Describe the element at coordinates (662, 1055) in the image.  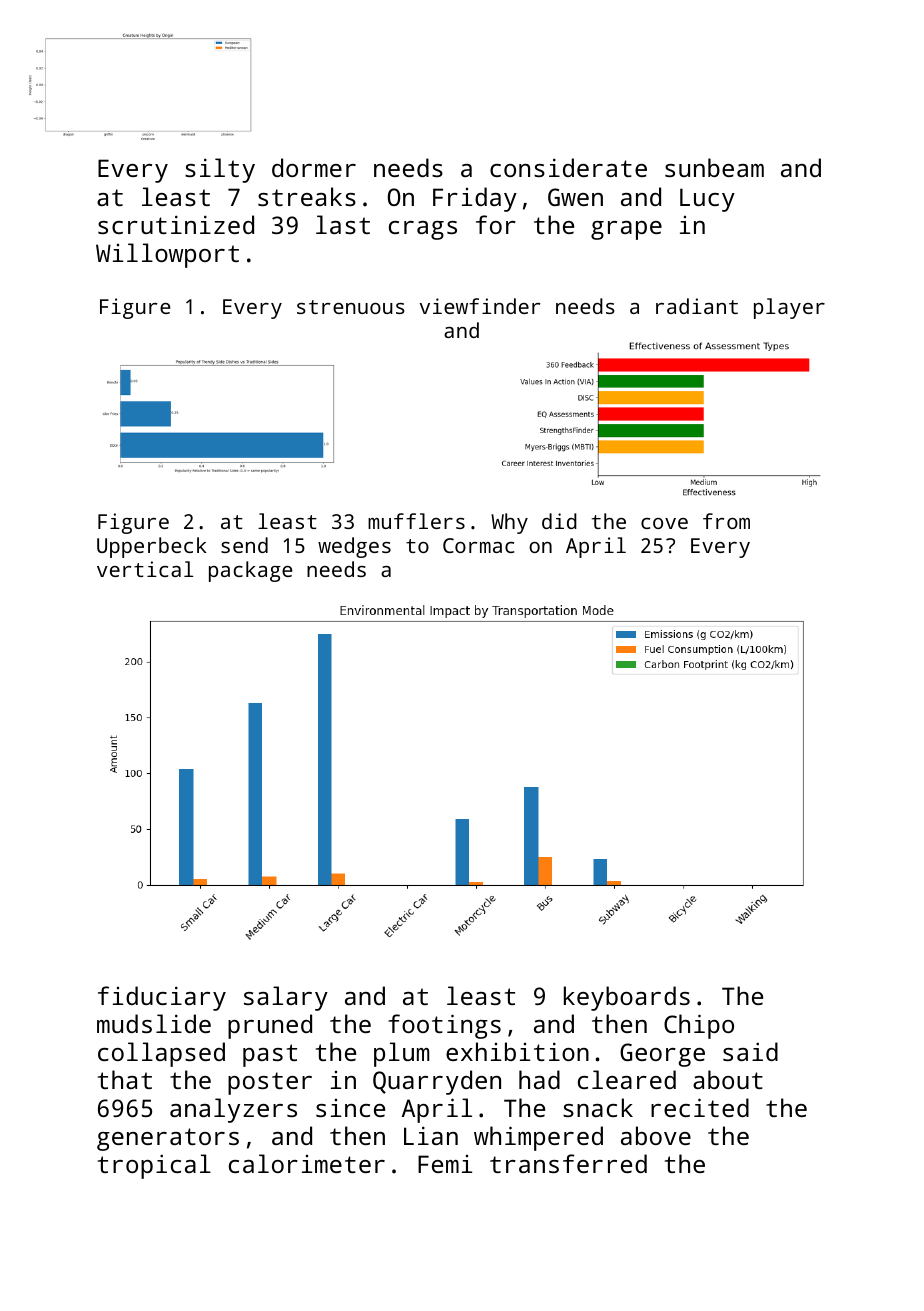
I see `George` at that location.
